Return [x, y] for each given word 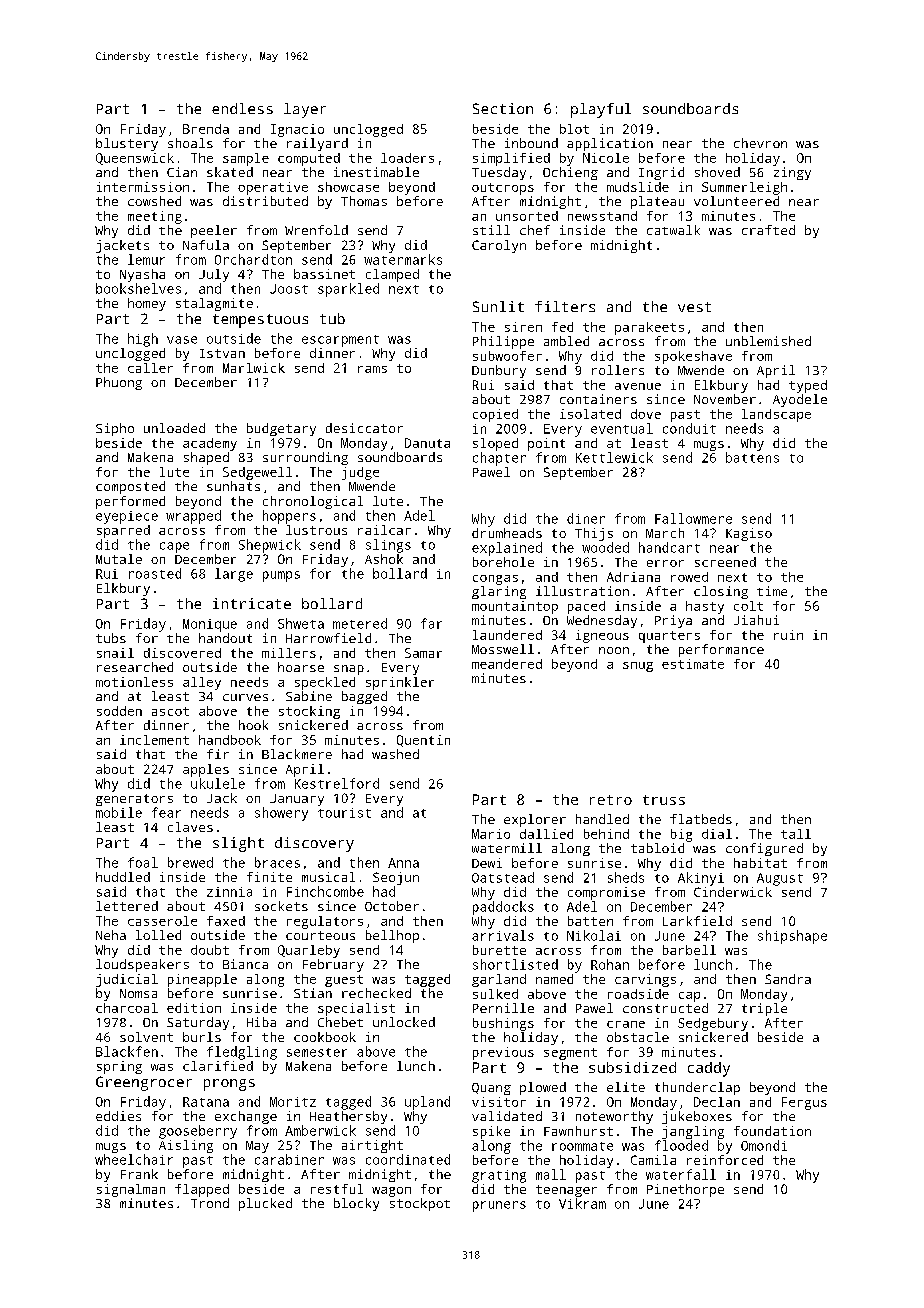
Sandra [788, 979]
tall [796, 834]
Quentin [423, 741]
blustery [127, 144]
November [725, 399]
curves [245, 697]
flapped [202, 1190]
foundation [772, 1131]
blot [574, 129]
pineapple [202, 980]
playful [601, 110]
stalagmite [214, 304]
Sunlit [498, 306]
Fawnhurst [578, 1131]
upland [427, 1103]
